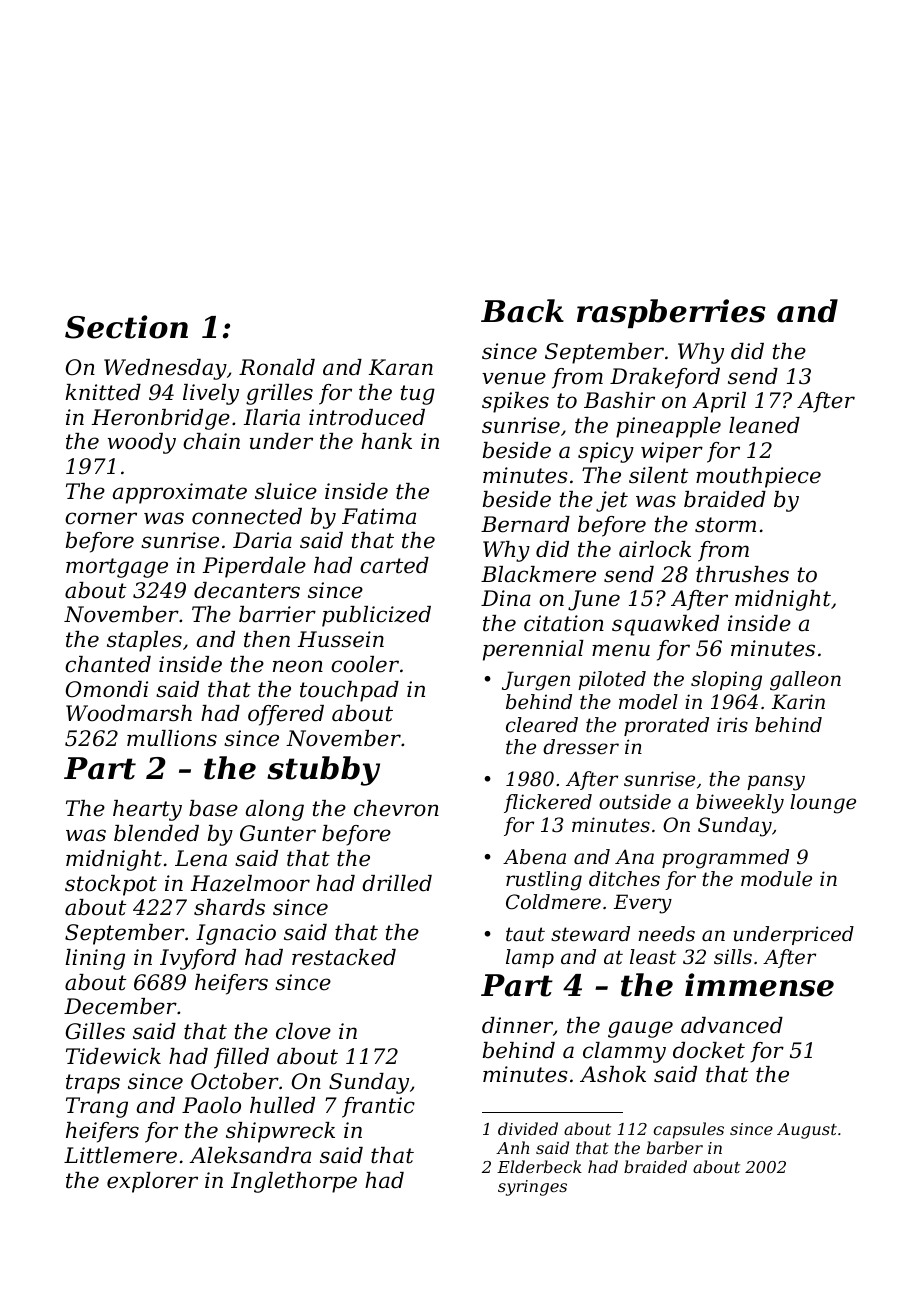 This image has width=924, height=1314. I want to click on leaned, so click(764, 425).
